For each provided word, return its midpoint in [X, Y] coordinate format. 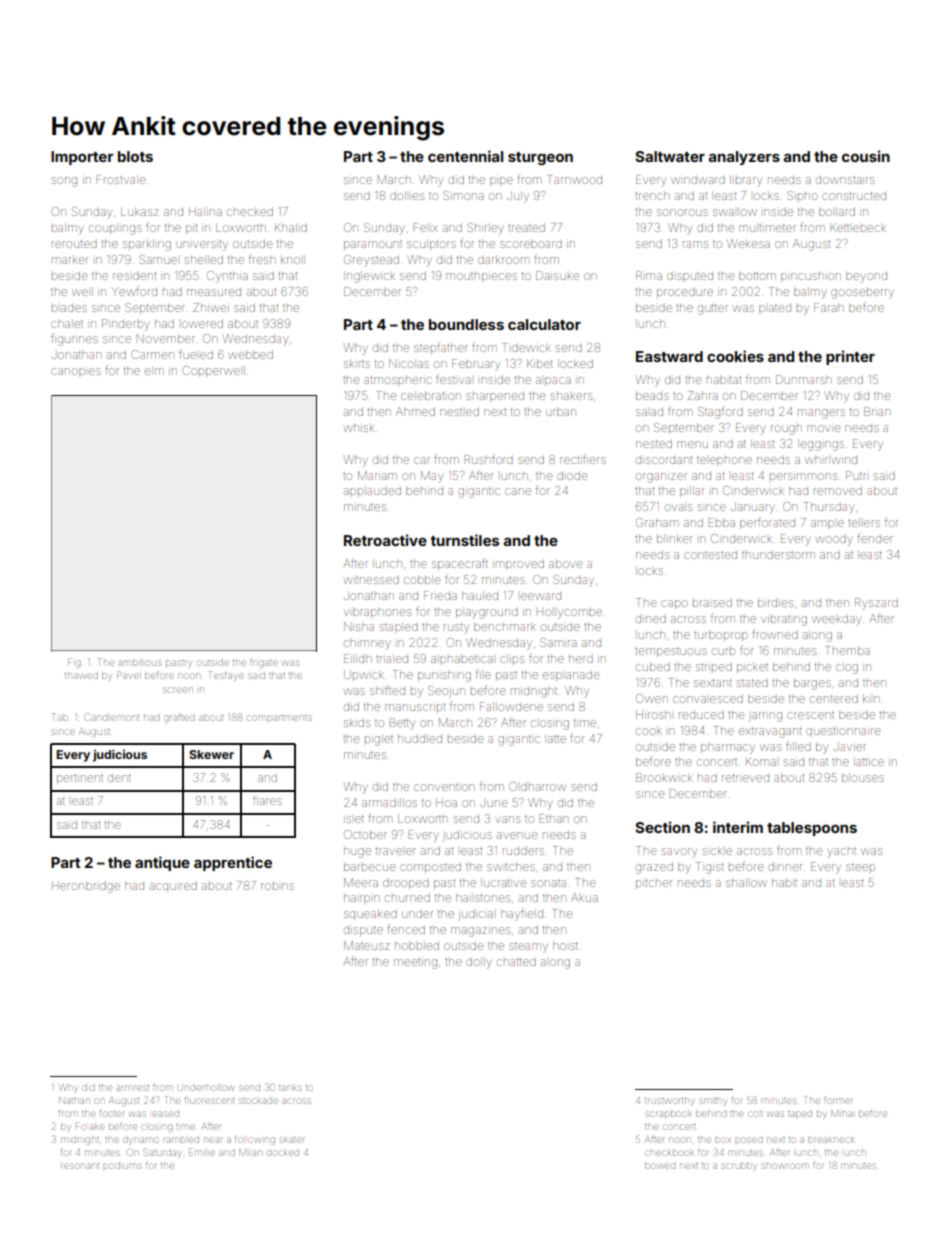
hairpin [361, 898]
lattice [869, 761]
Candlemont [112, 717]
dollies [407, 195]
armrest [133, 1088]
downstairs [845, 180]
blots [135, 156]
